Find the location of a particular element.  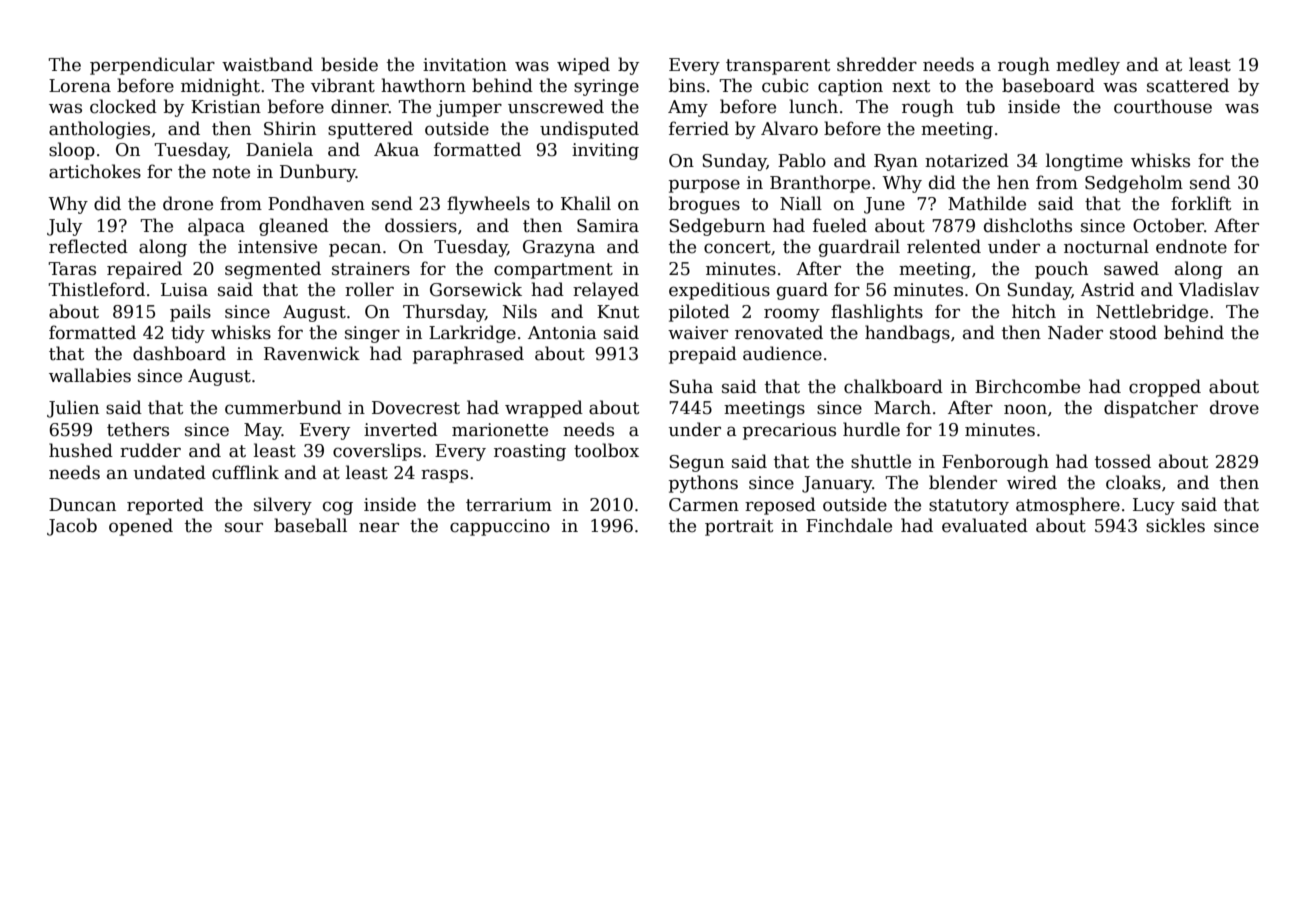

intensive is located at coordinates (277, 247).
